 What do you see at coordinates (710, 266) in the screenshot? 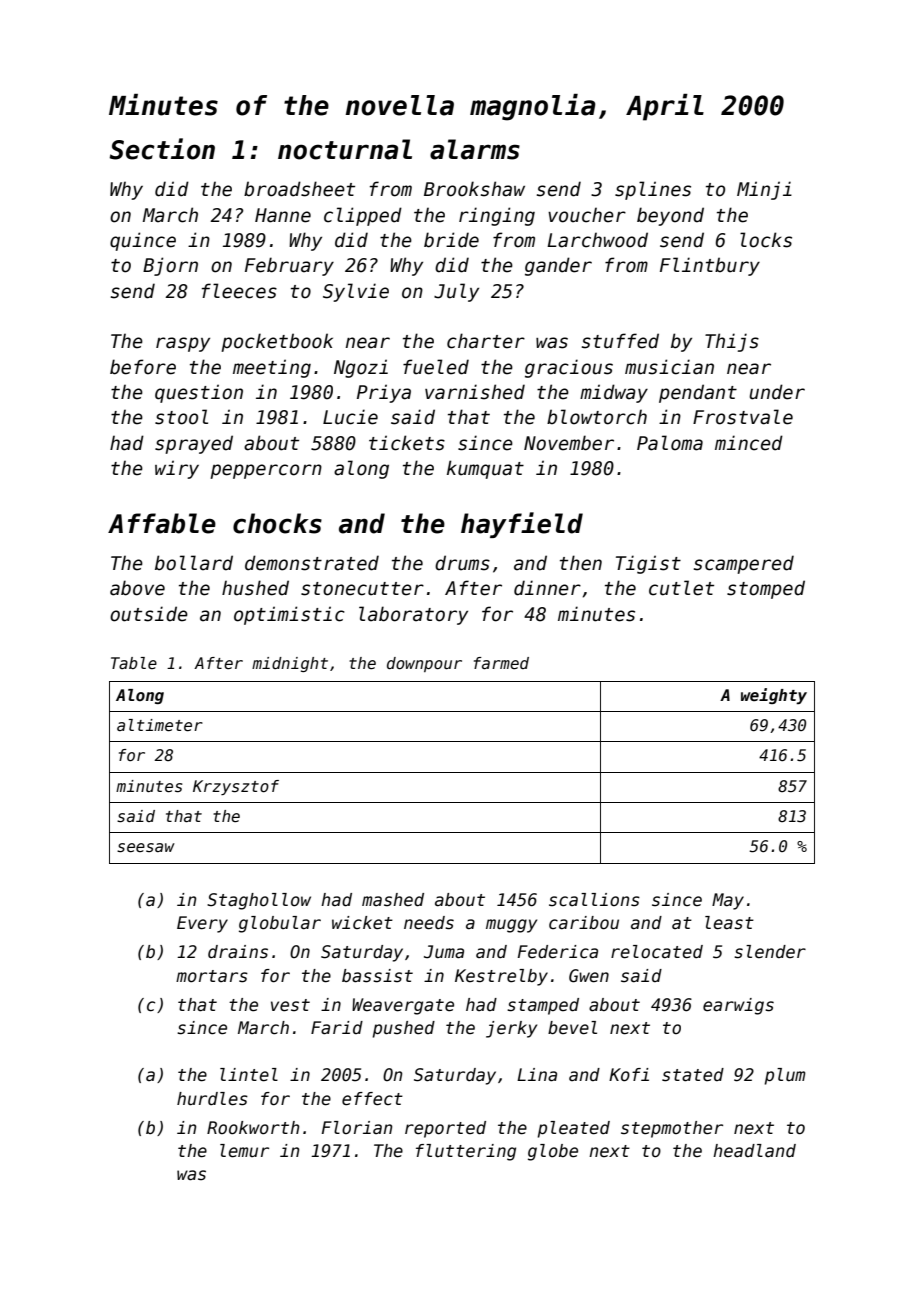
I see `Flintbury` at bounding box center [710, 266].
